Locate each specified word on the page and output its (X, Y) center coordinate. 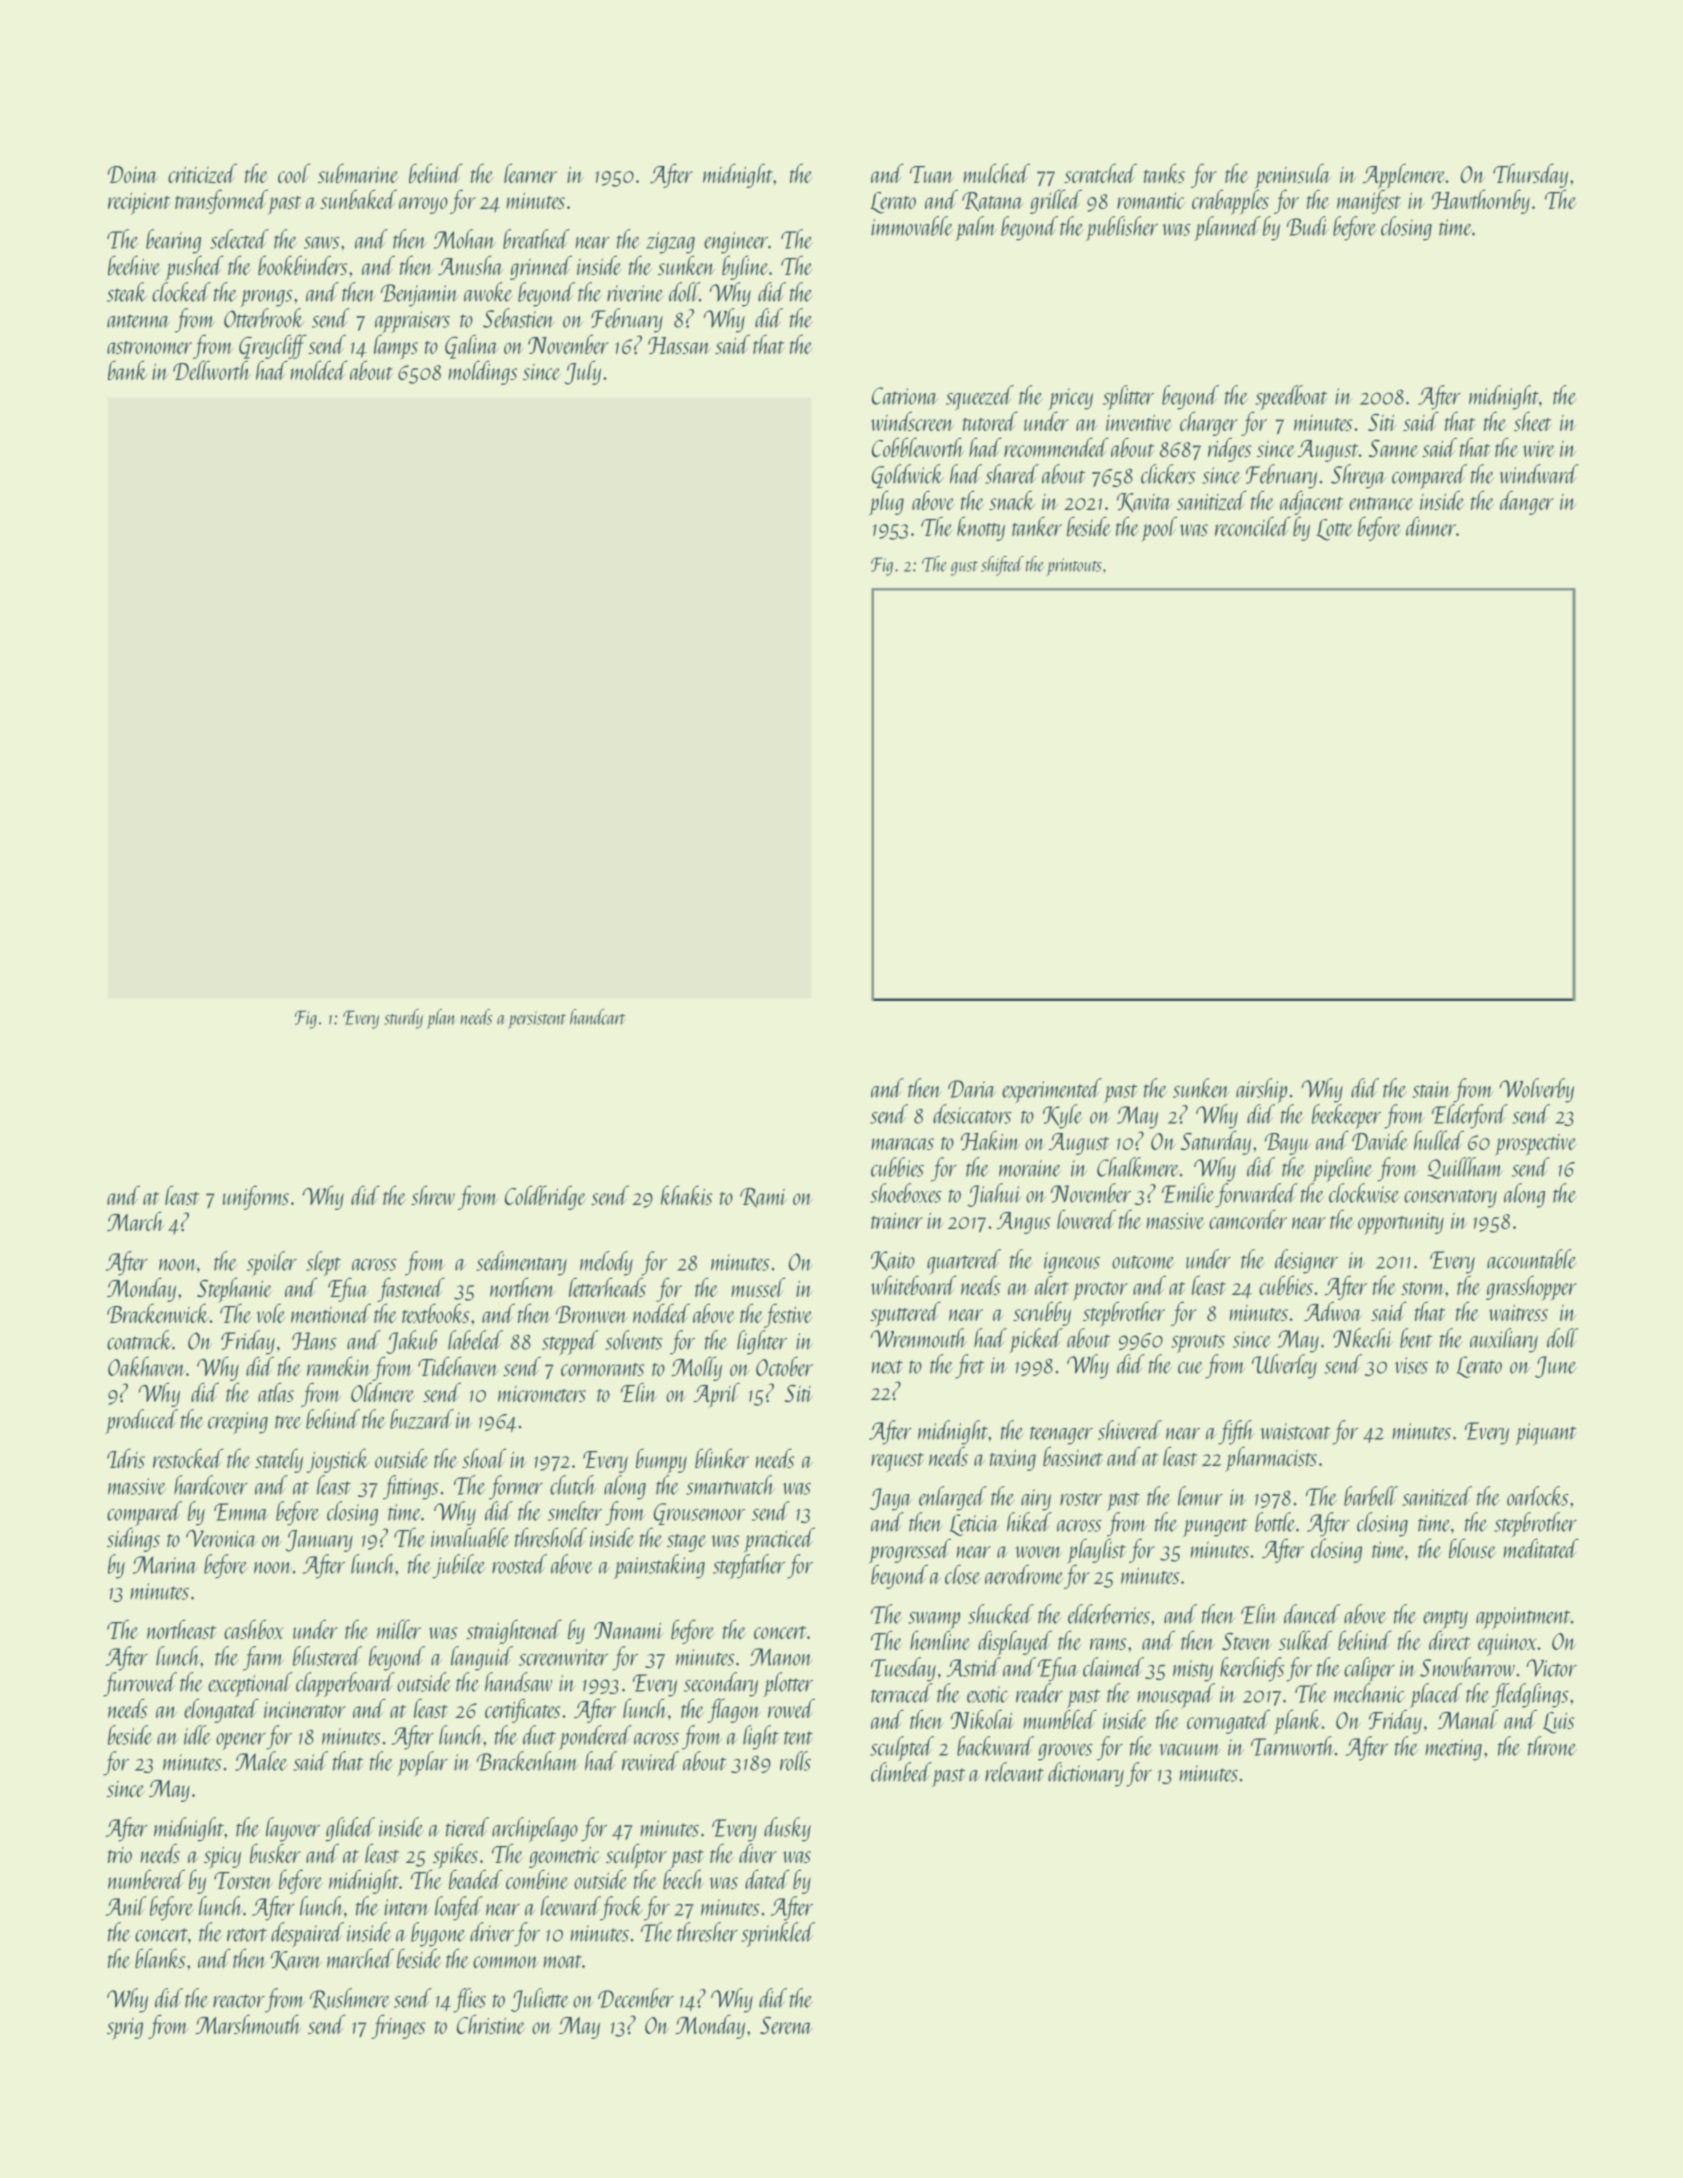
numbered (146, 1879)
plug (886, 503)
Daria (972, 1089)
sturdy (403, 1019)
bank (128, 370)
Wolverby (1536, 1090)
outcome (1143, 1262)
